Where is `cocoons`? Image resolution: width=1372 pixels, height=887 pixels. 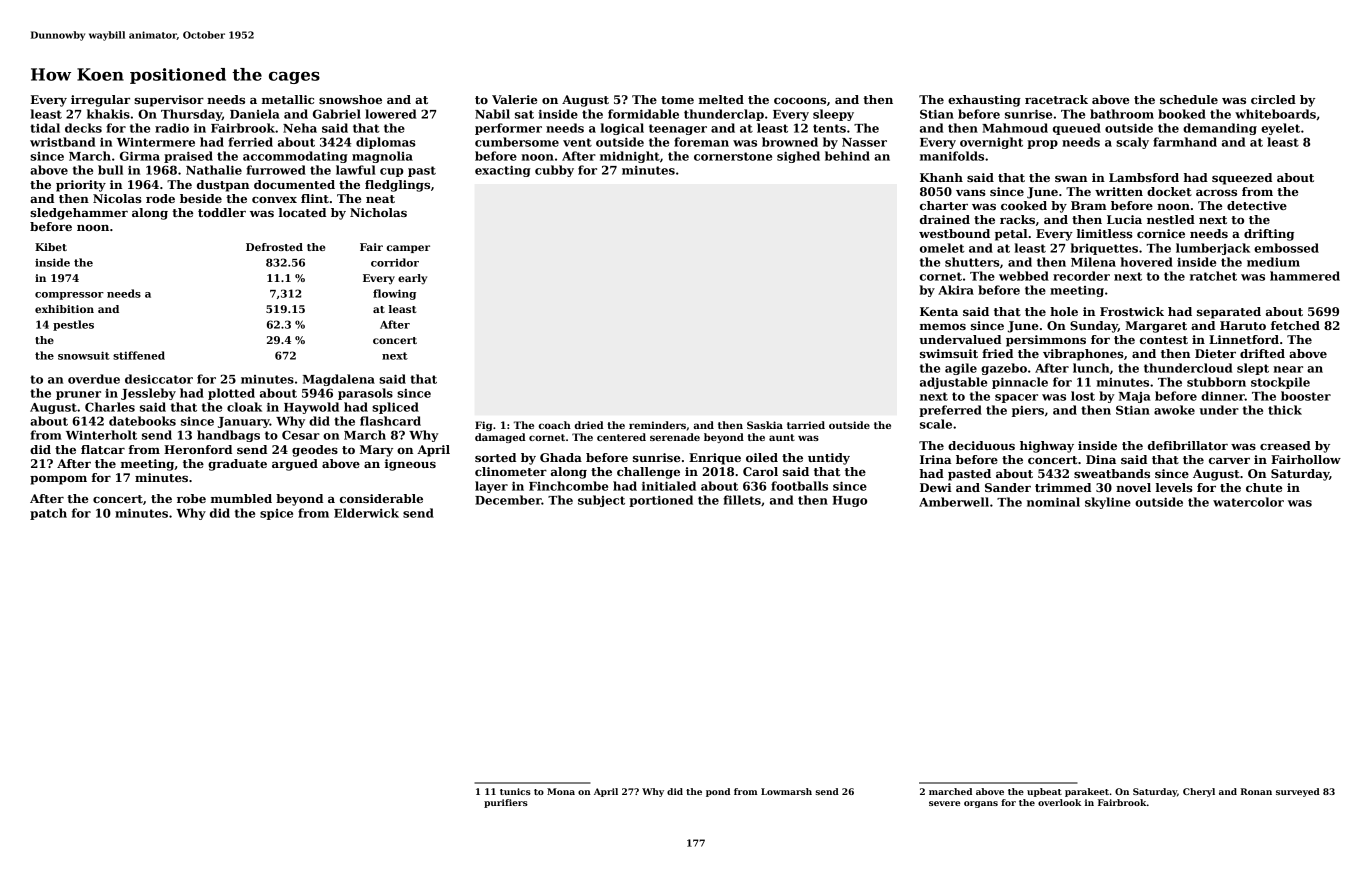 cocoons is located at coordinates (800, 100).
